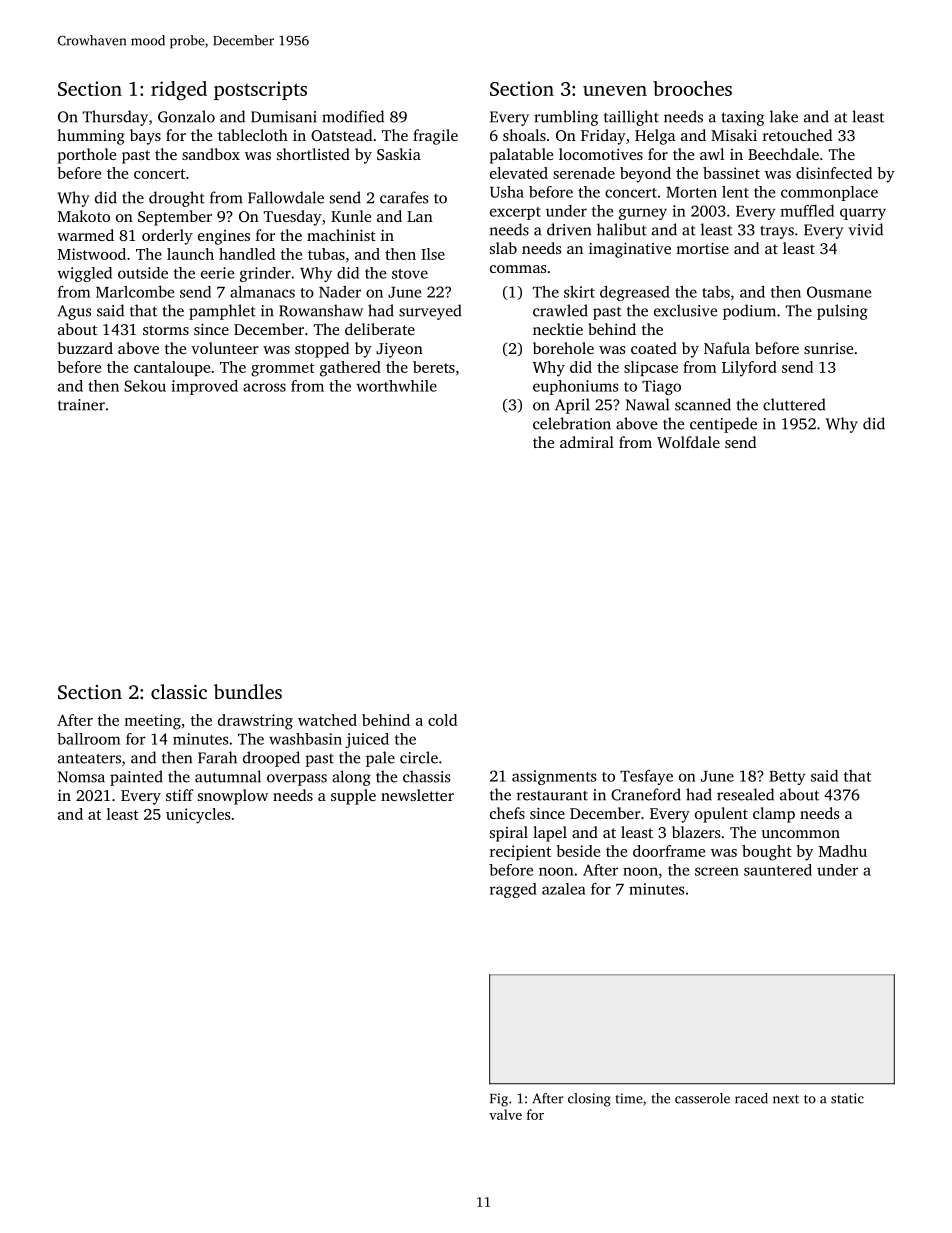 The width and height of the page is (952, 1233). Describe the element at coordinates (794, 404) in the page. I see `cluttered` at that location.
